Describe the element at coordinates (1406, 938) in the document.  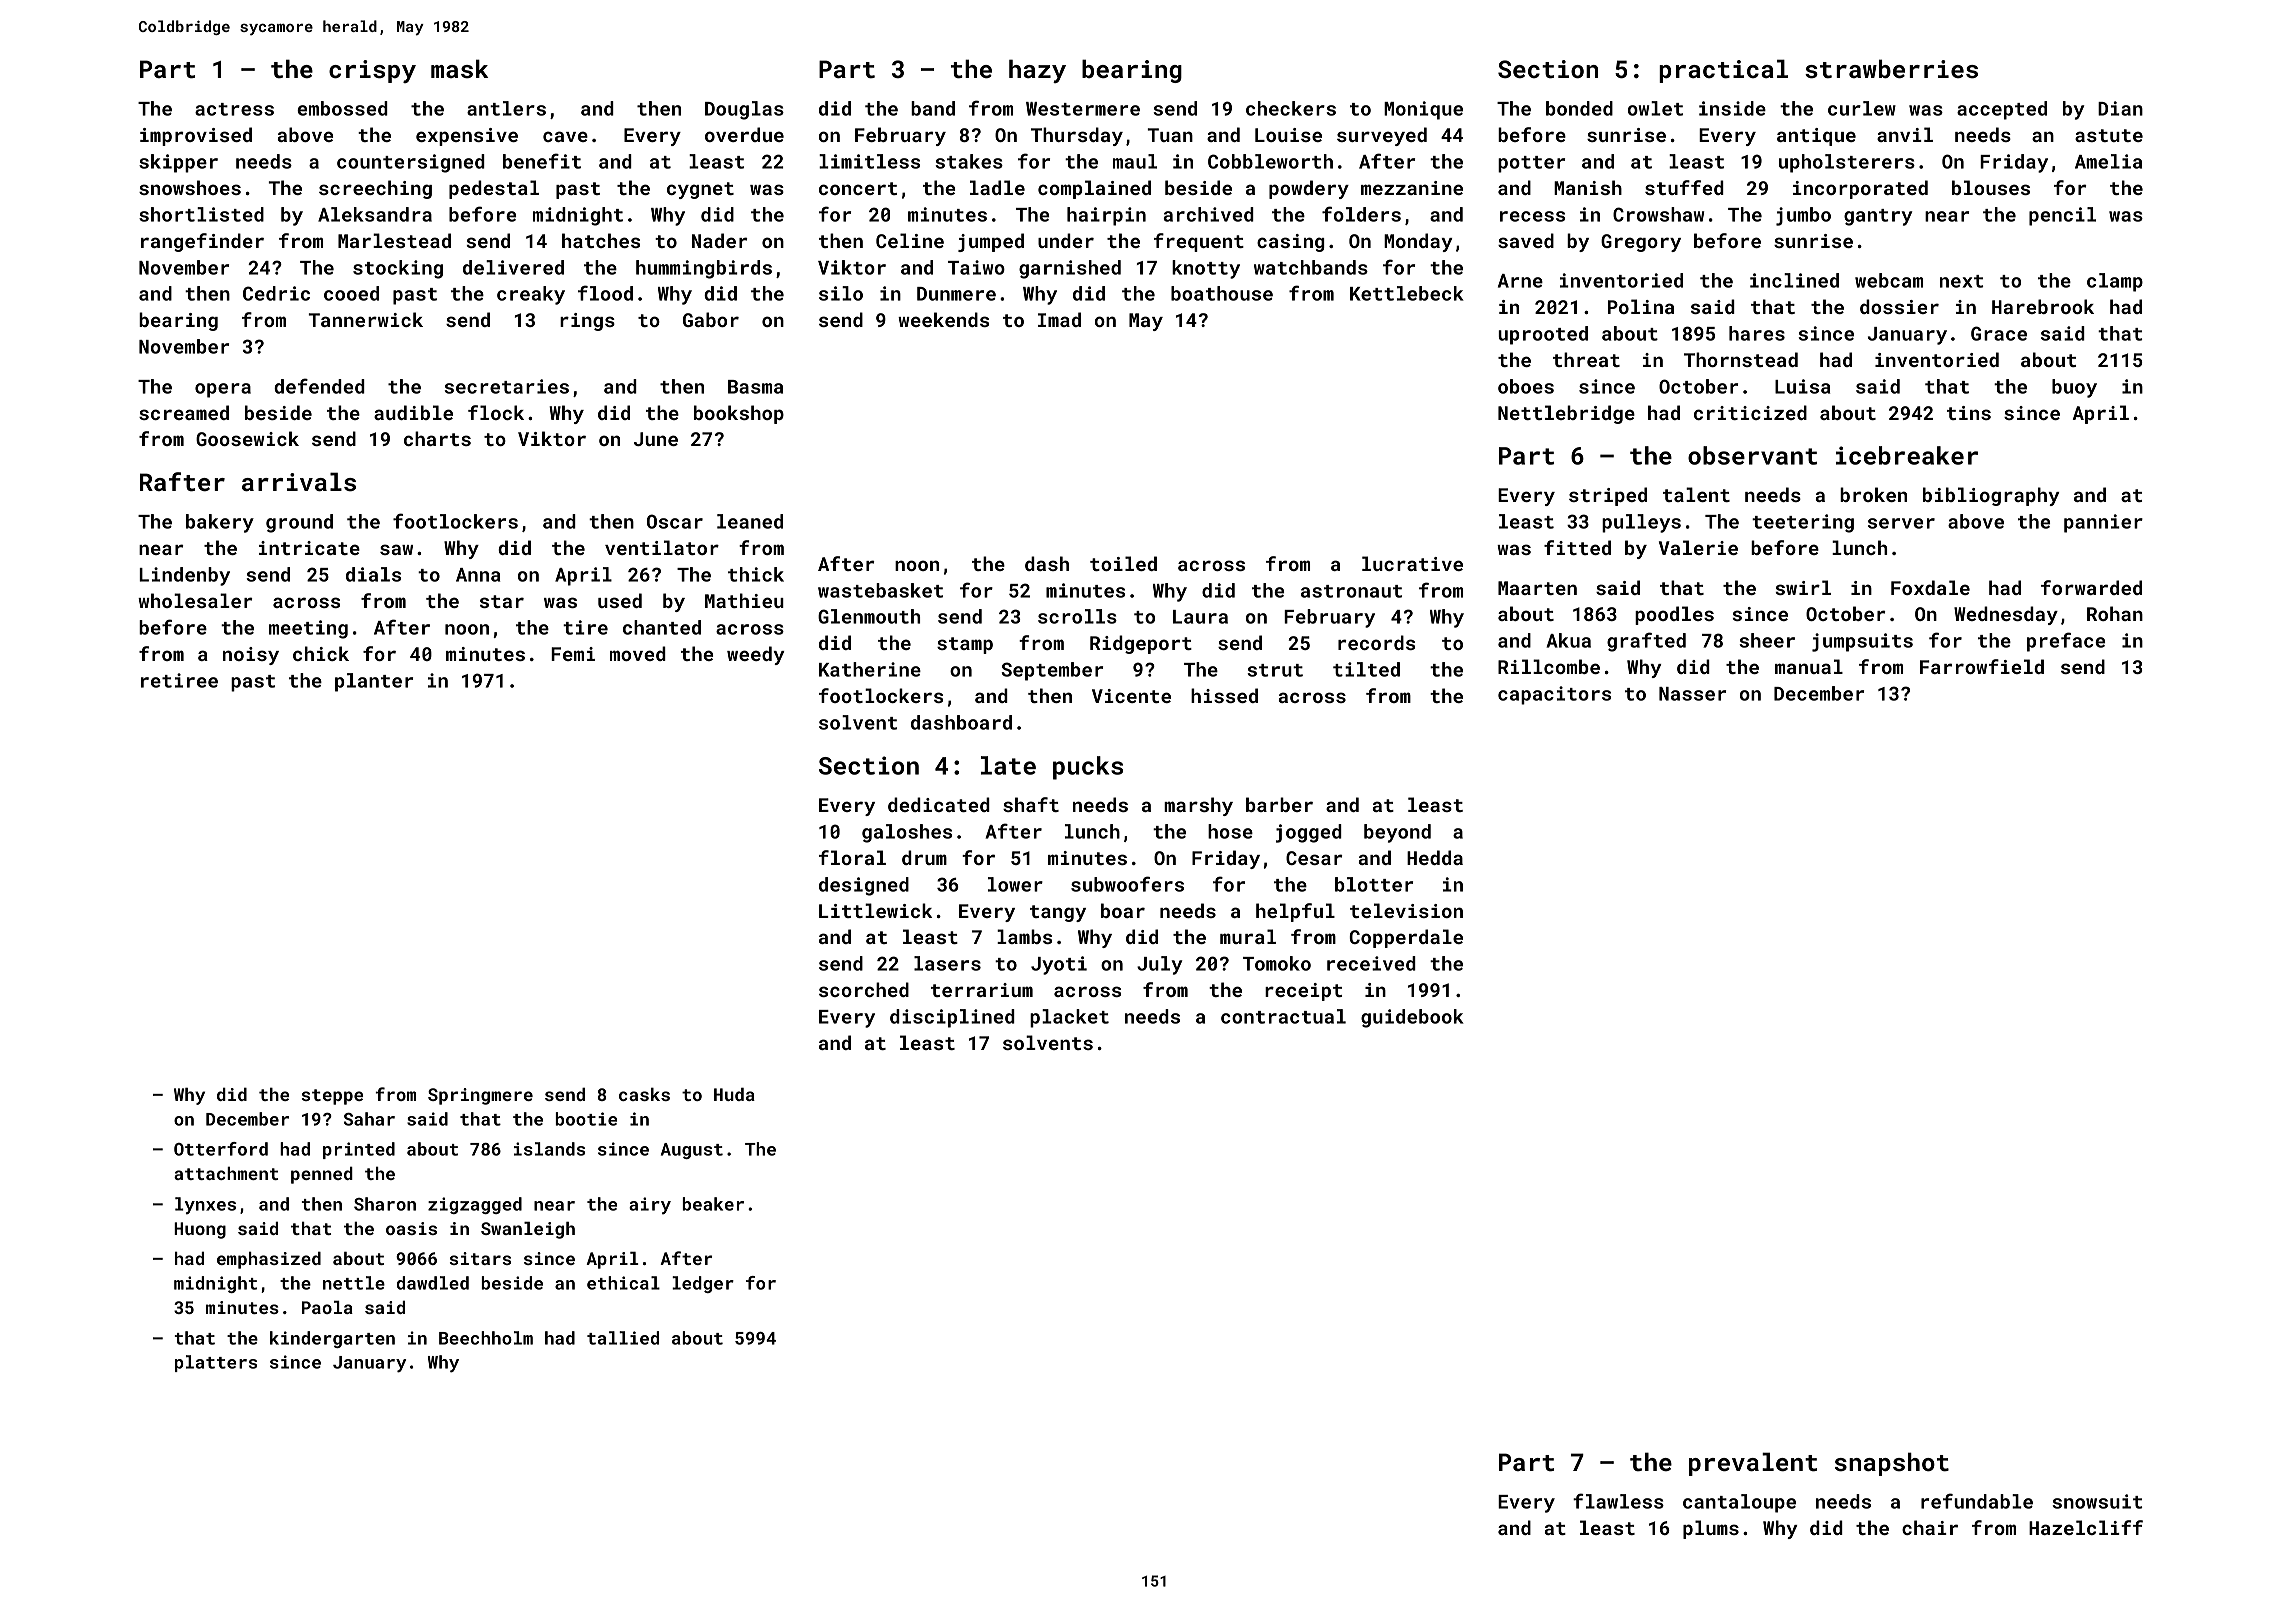
I see `Copperdale` at that location.
